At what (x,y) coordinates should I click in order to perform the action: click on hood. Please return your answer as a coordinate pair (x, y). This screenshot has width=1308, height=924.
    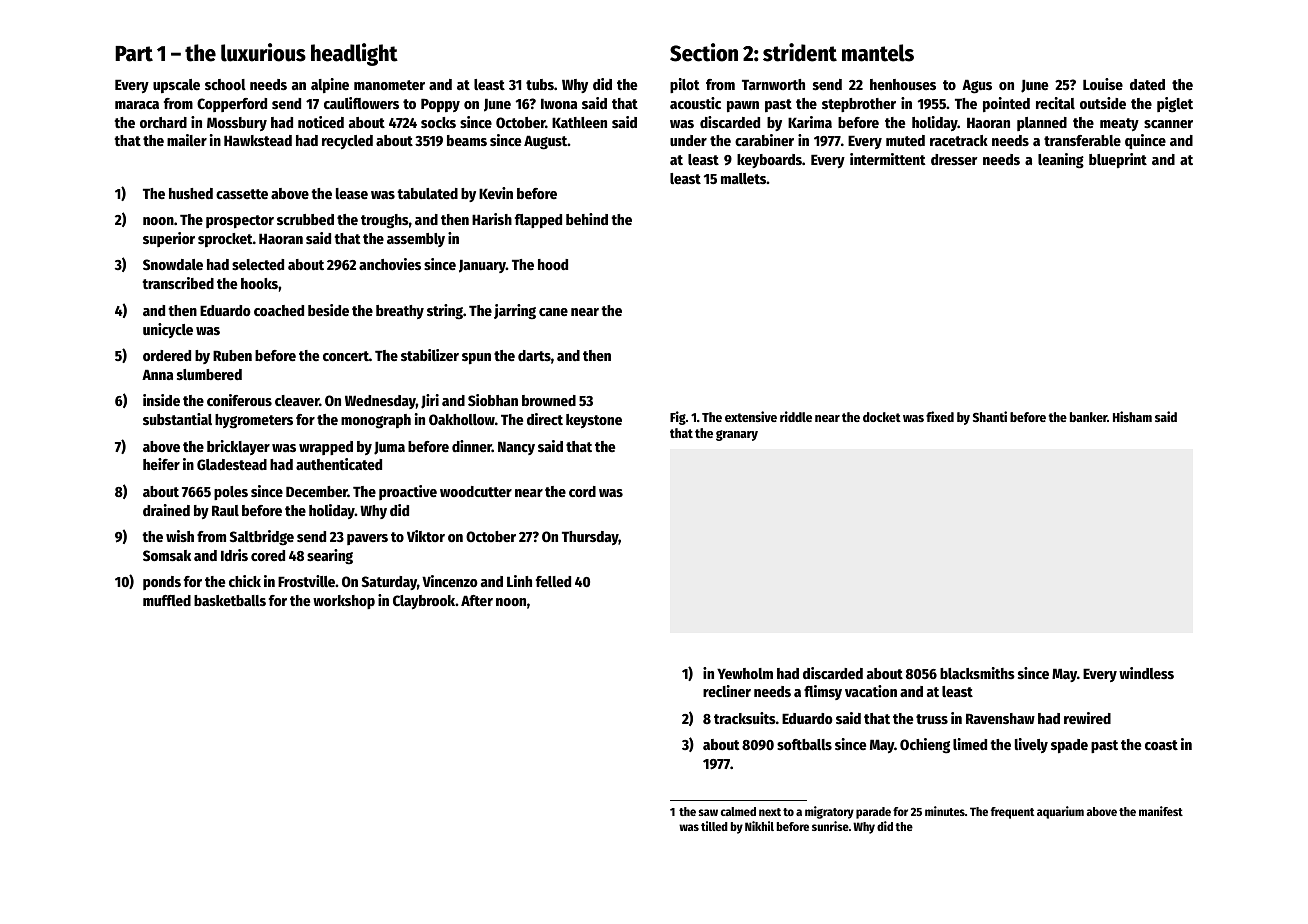
    Looking at the image, I should click on (553, 264).
